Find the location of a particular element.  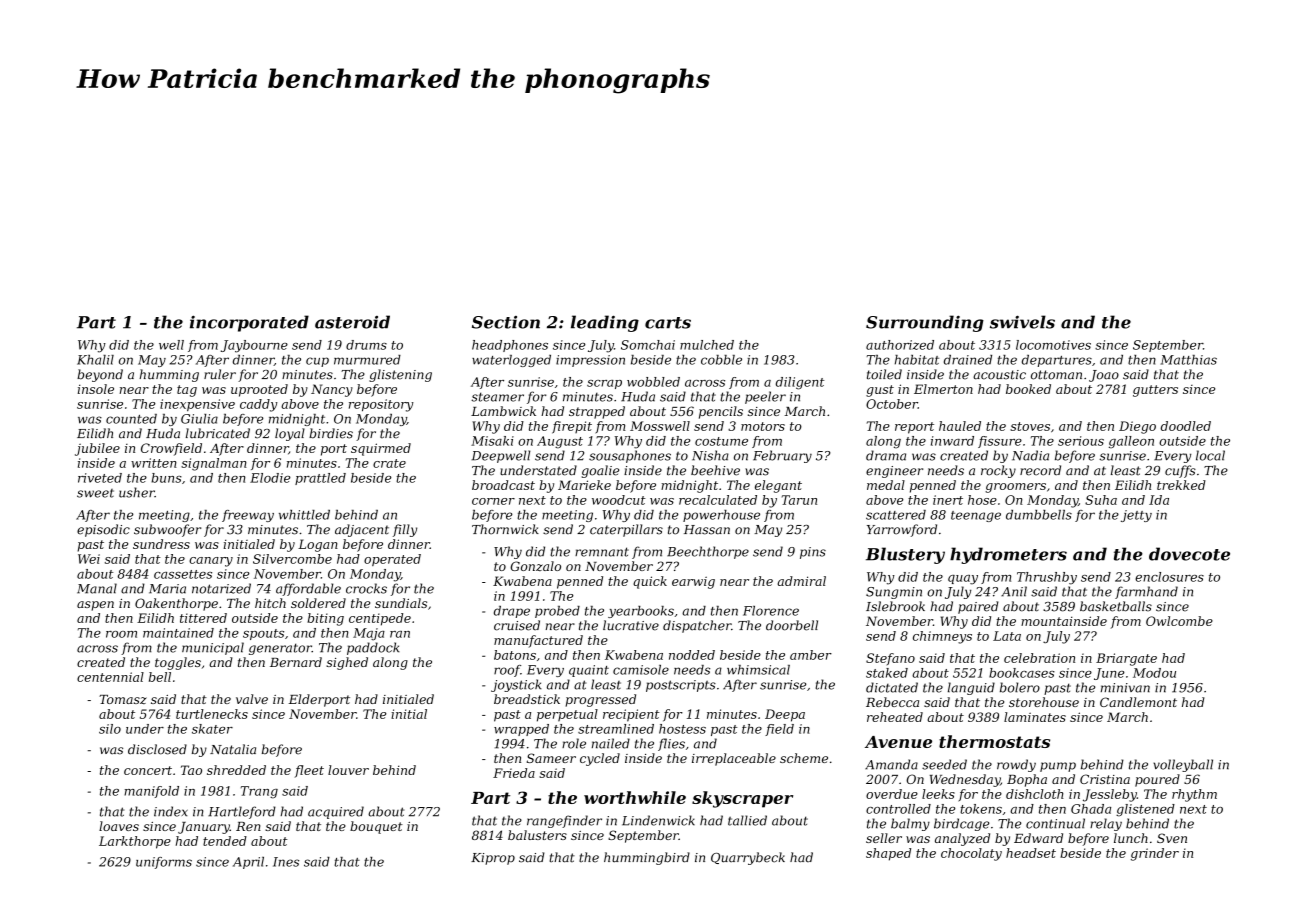

Elmerton is located at coordinates (943, 389).
